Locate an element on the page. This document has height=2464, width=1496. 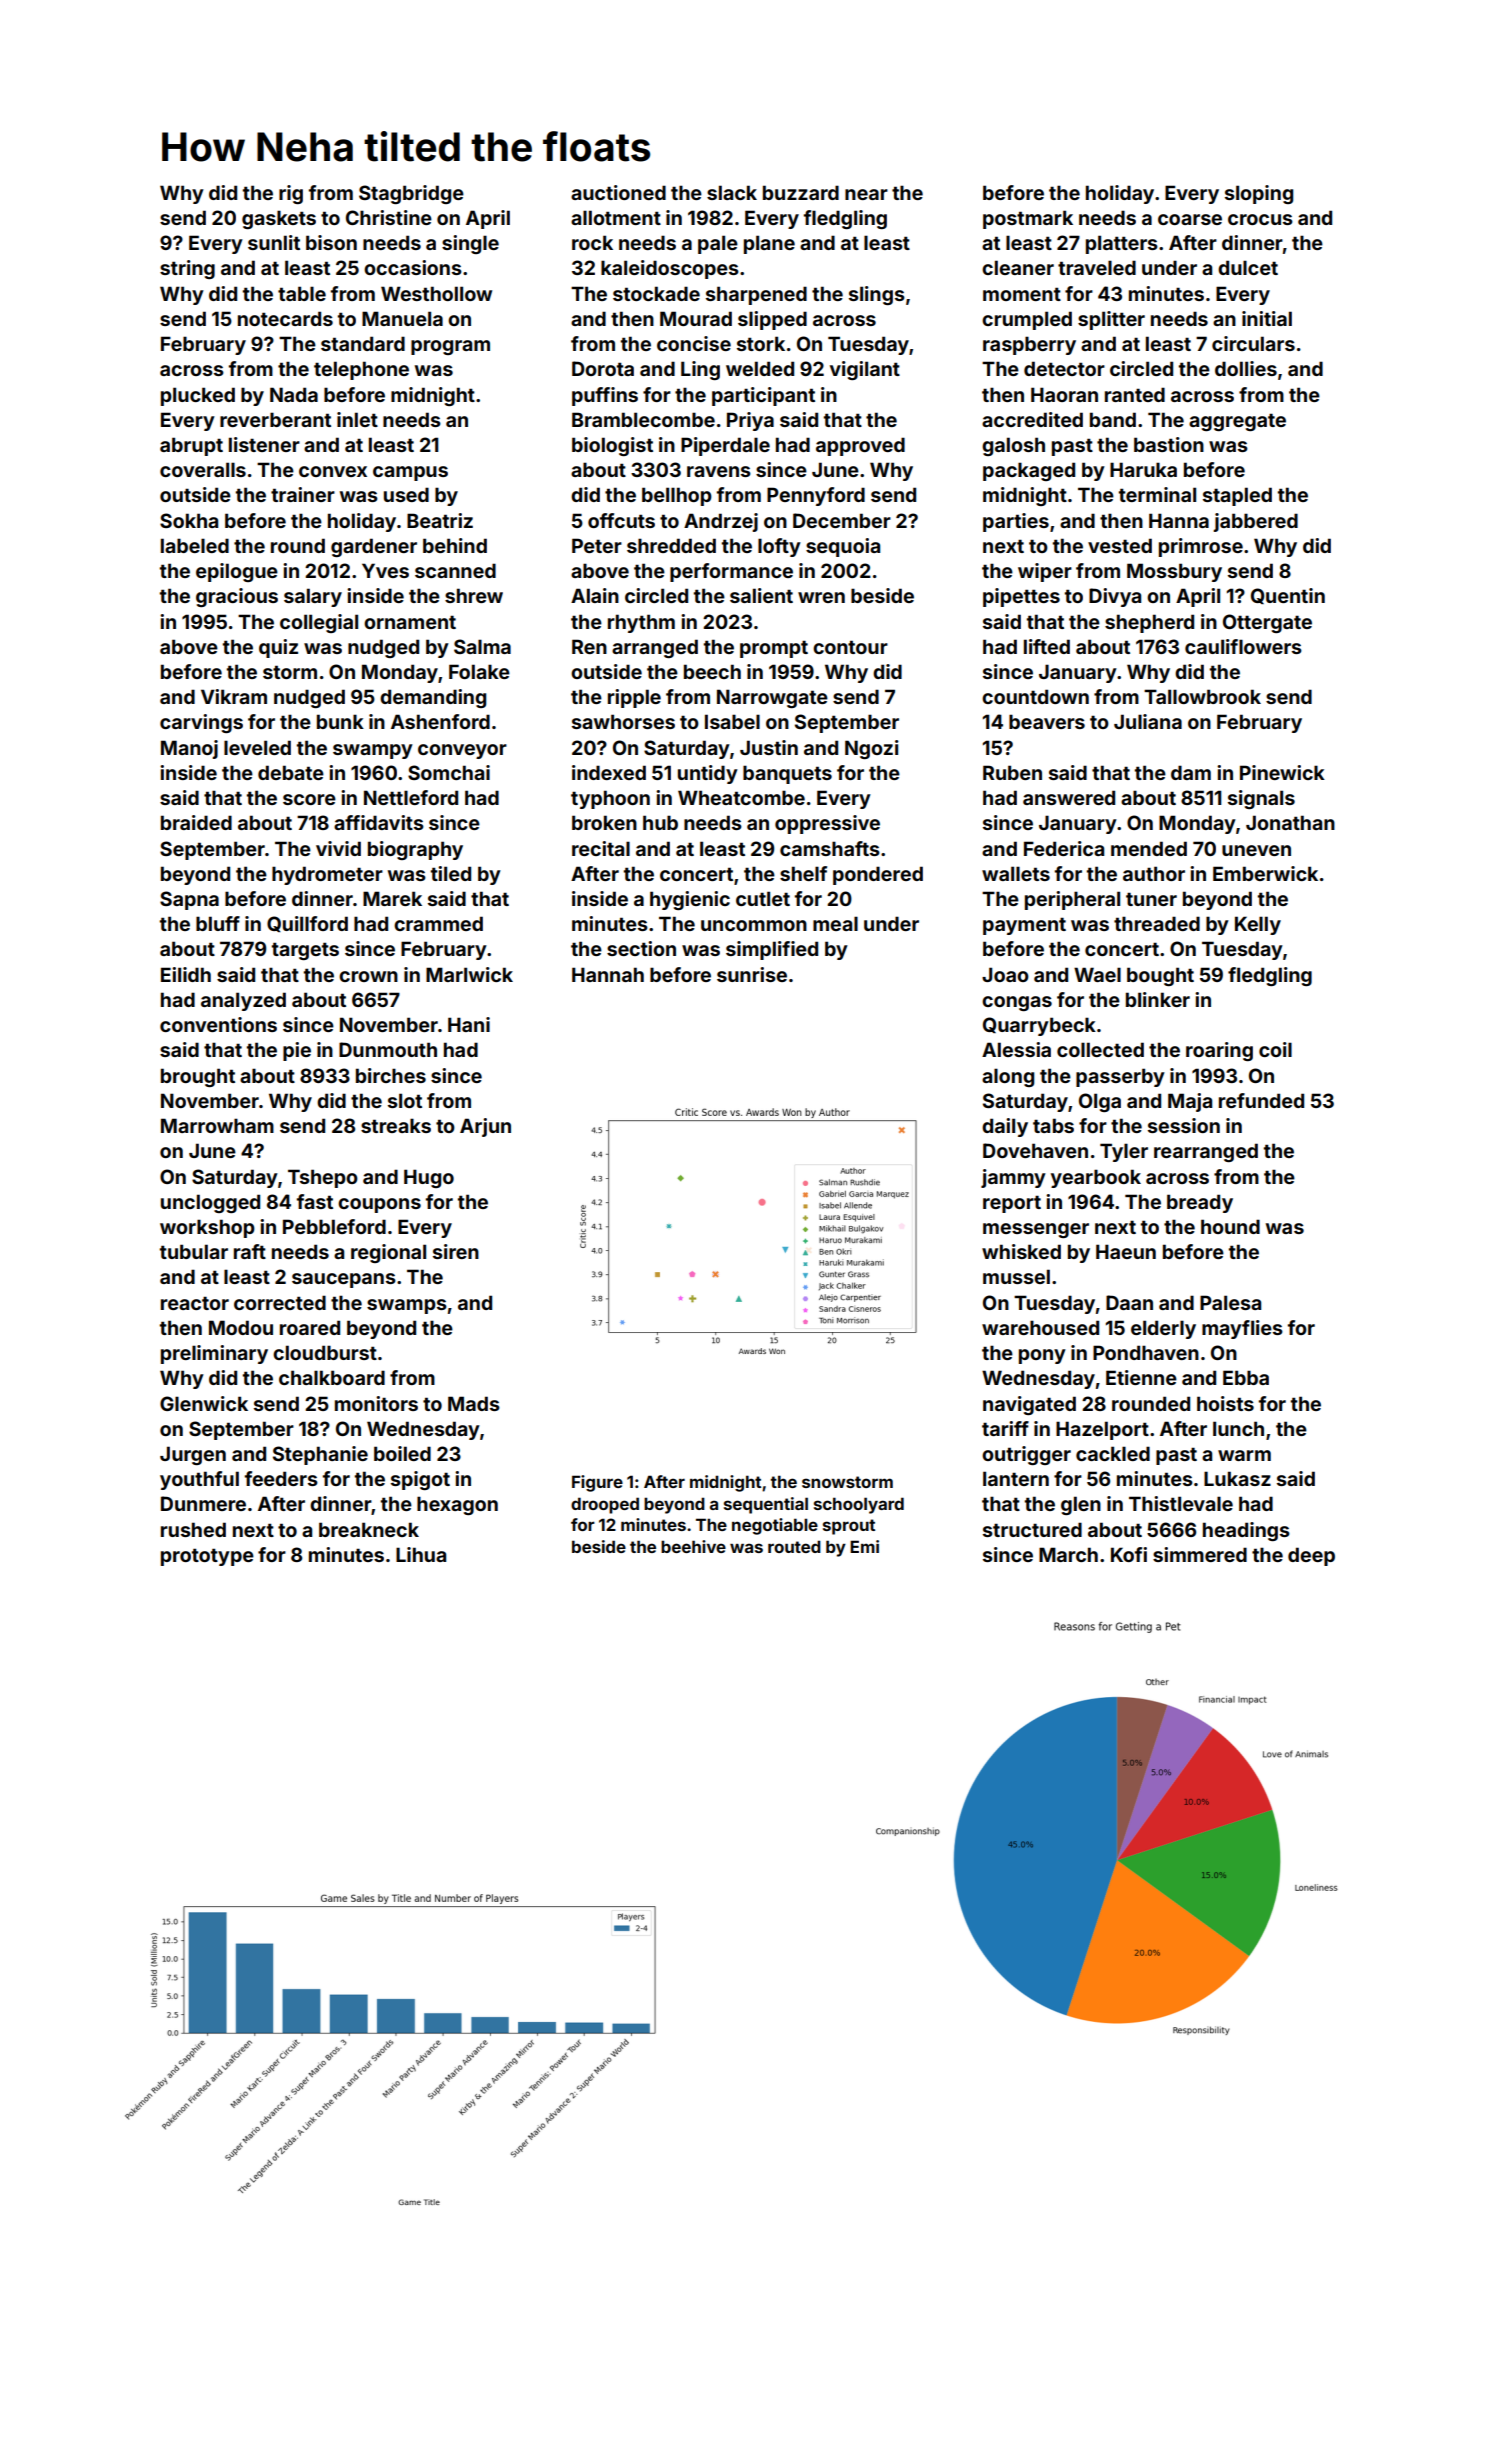
vested is located at coordinates (1120, 545).
